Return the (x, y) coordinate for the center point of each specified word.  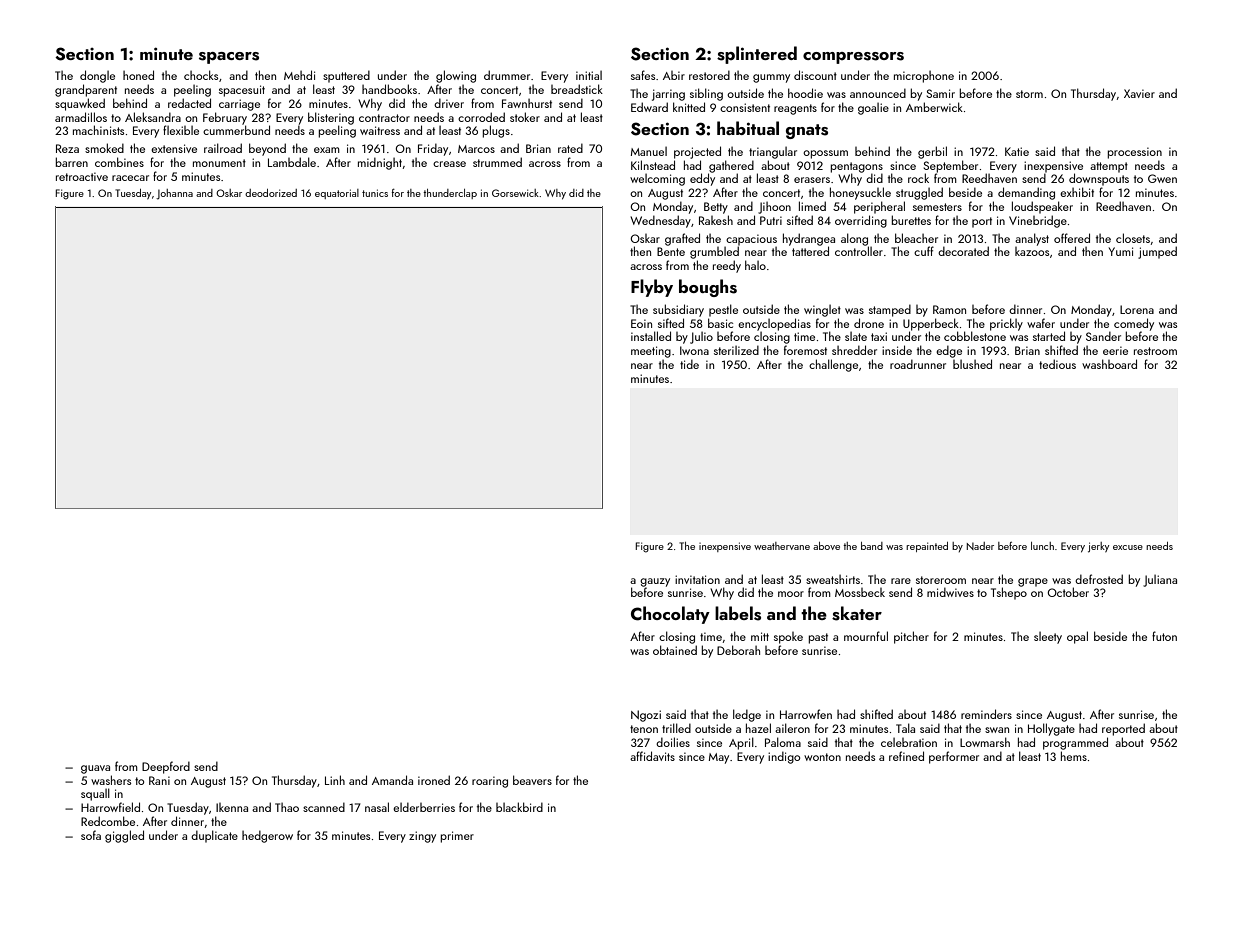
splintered (757, 55)
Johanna (174, 194)
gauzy (655, 582)
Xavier (1139, 93)
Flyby (652, 288)
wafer (1041, 323)
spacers (229, 58)
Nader (980, 546)
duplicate (214, 836)
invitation (697, 579)
